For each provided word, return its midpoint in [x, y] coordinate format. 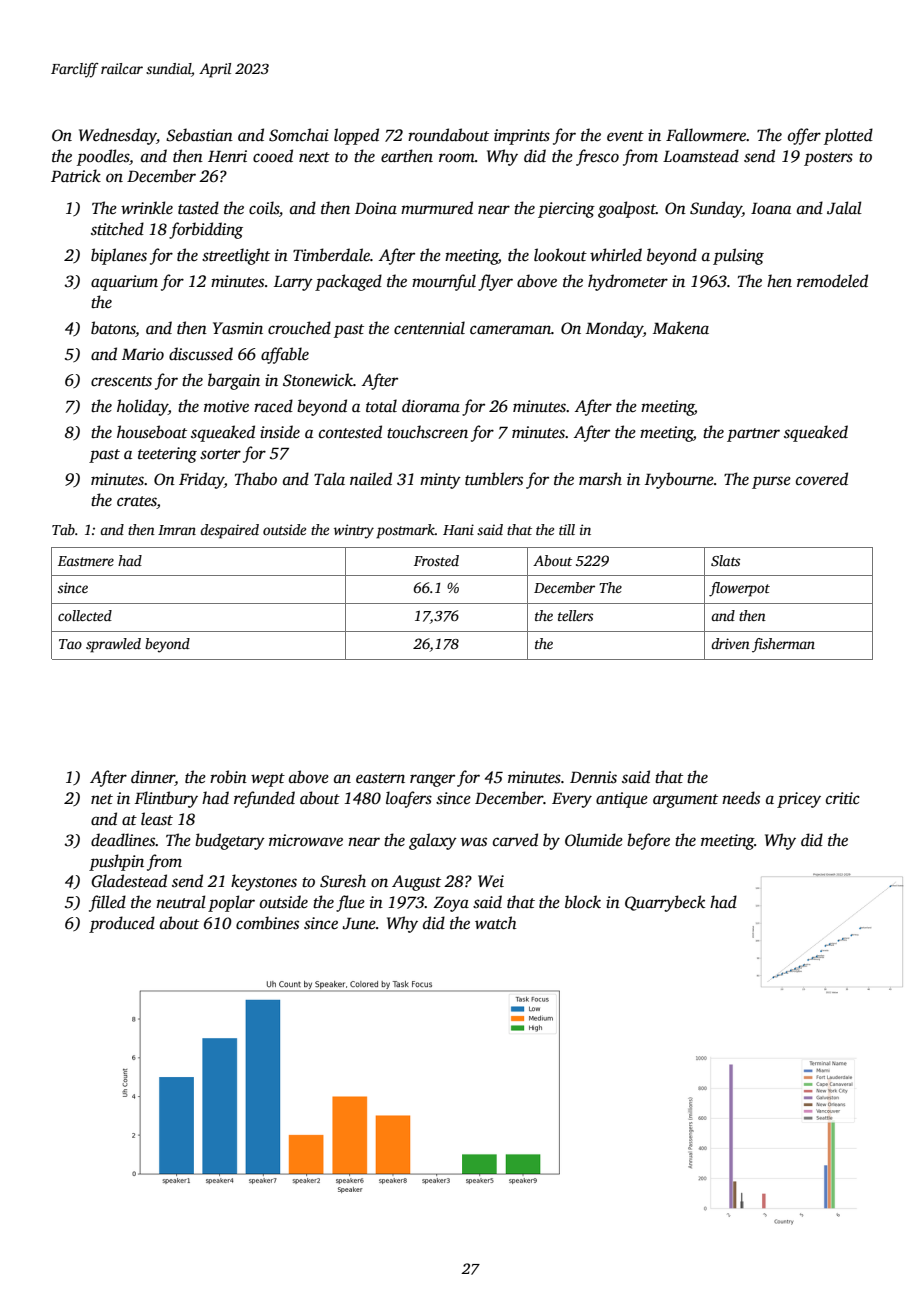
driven [730, 643]
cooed [273, 155]
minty [440, 481]
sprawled [113, 645]
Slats [725, 560]
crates [137, 501]
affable [285, 355]
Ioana [771, 208]
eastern [380, 778]
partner [753, 435]
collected [85, 615]
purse [771, 482]
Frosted [436, 560]
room [457, 158]
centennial [429, 328]
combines [267, 923]
